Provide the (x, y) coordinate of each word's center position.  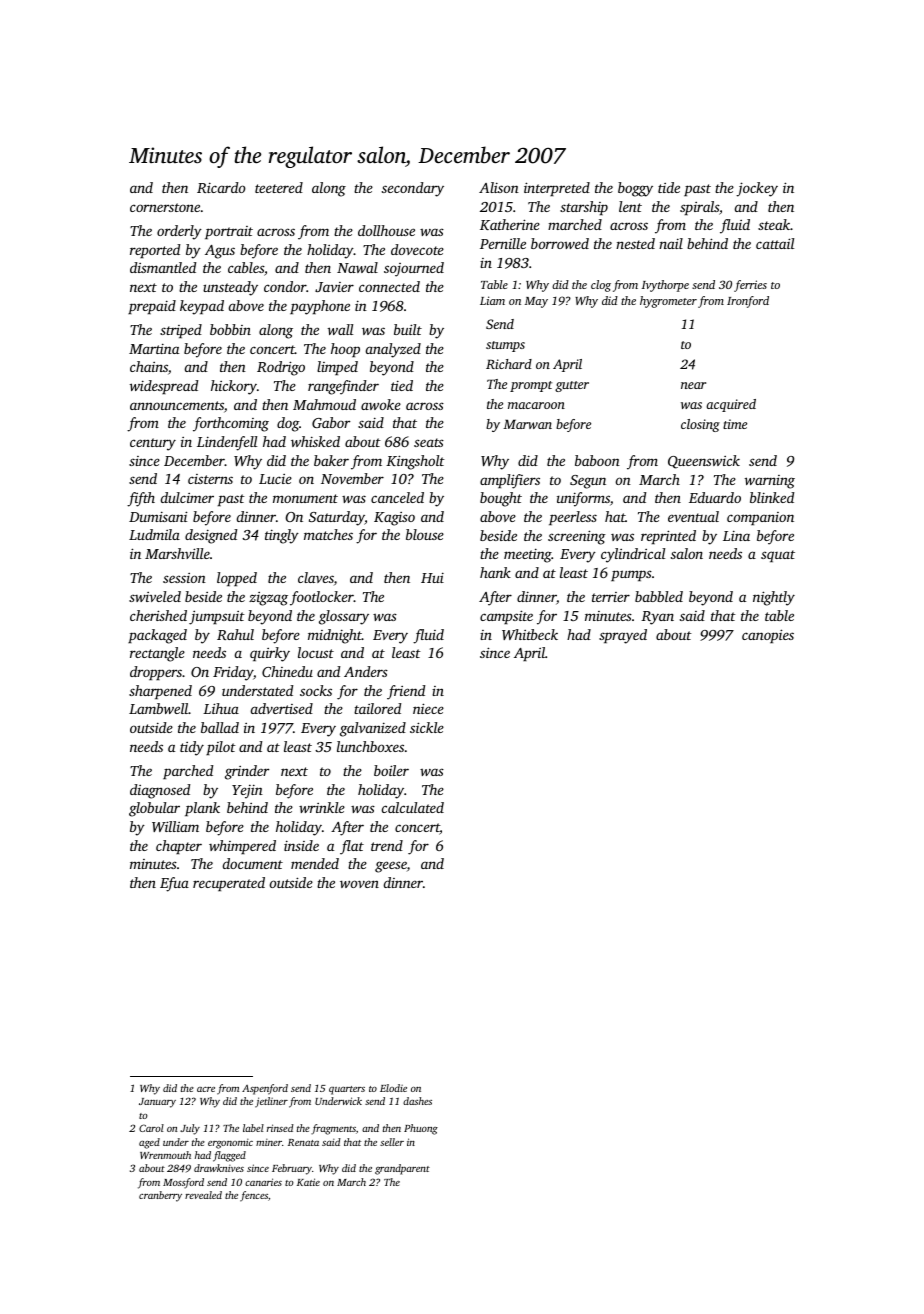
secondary (413, 189)
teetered (279, 187)
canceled (397, 497)
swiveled (155, 596)
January (157, 1103)
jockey (757, 189)
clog (601, 286)
